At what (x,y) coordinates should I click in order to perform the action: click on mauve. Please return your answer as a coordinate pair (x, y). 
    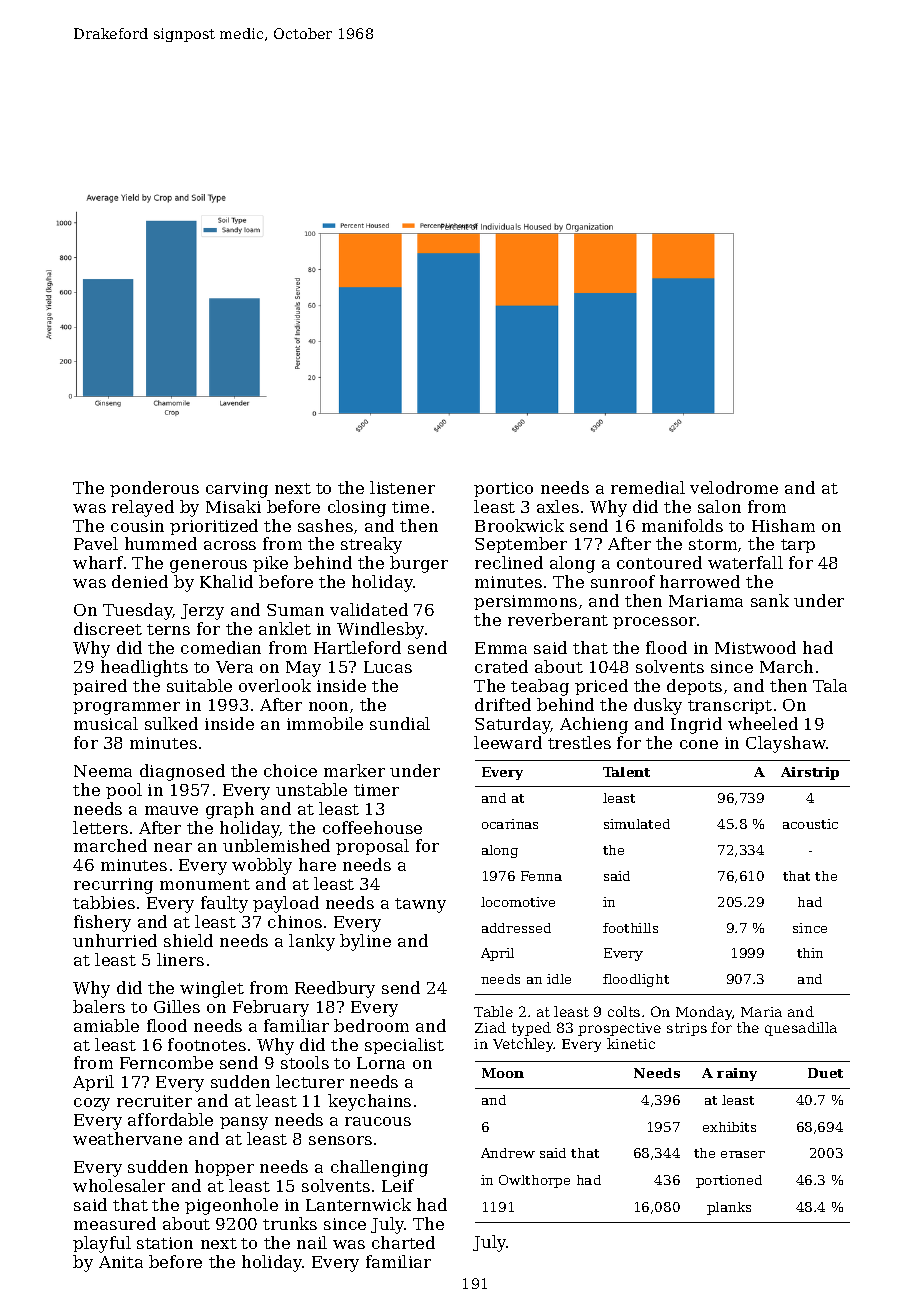
    Looking at the image, I should click on (171, 810).
